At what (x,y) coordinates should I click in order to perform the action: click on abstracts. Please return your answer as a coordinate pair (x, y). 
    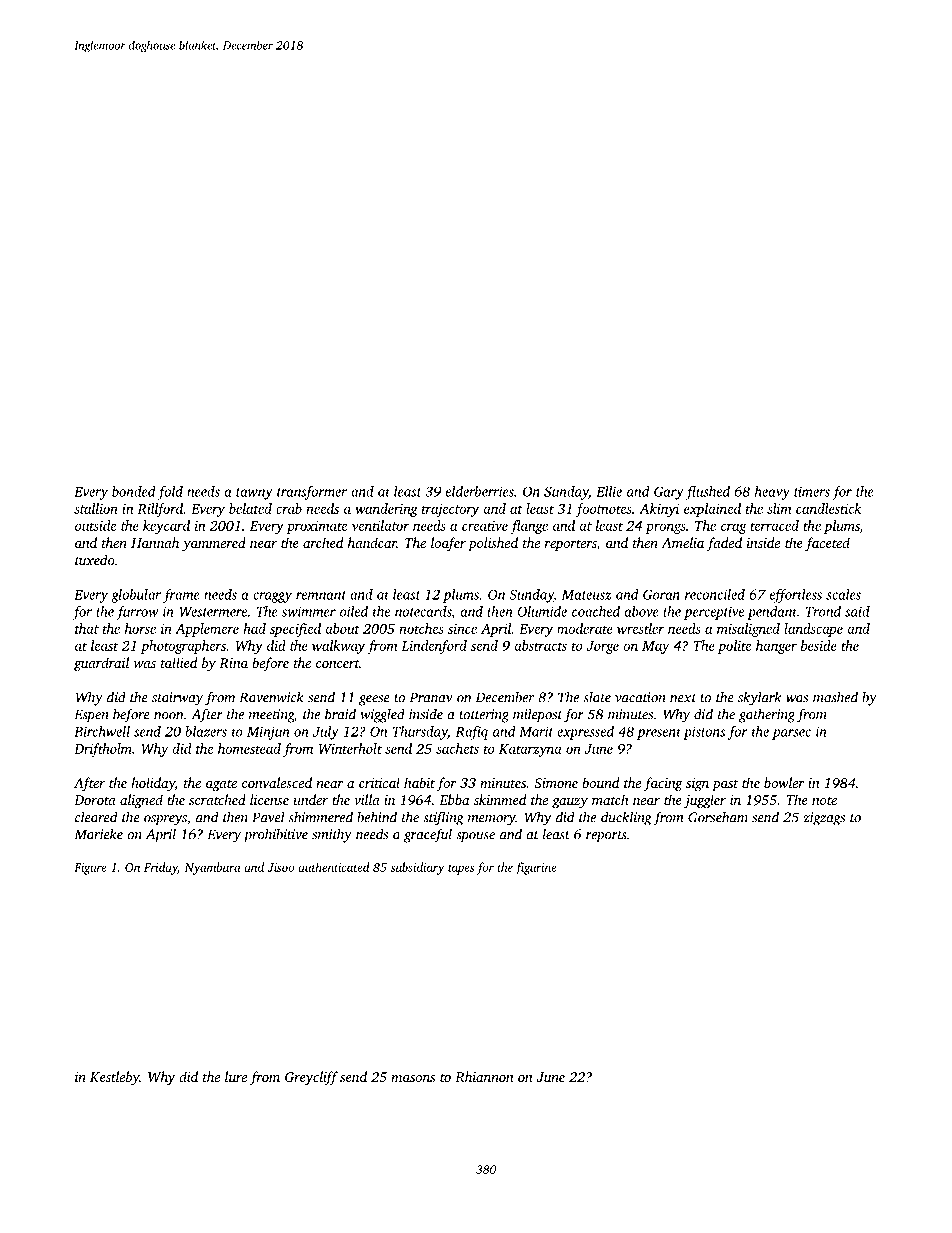
    Looking at the image, I should click on (540, 645).
